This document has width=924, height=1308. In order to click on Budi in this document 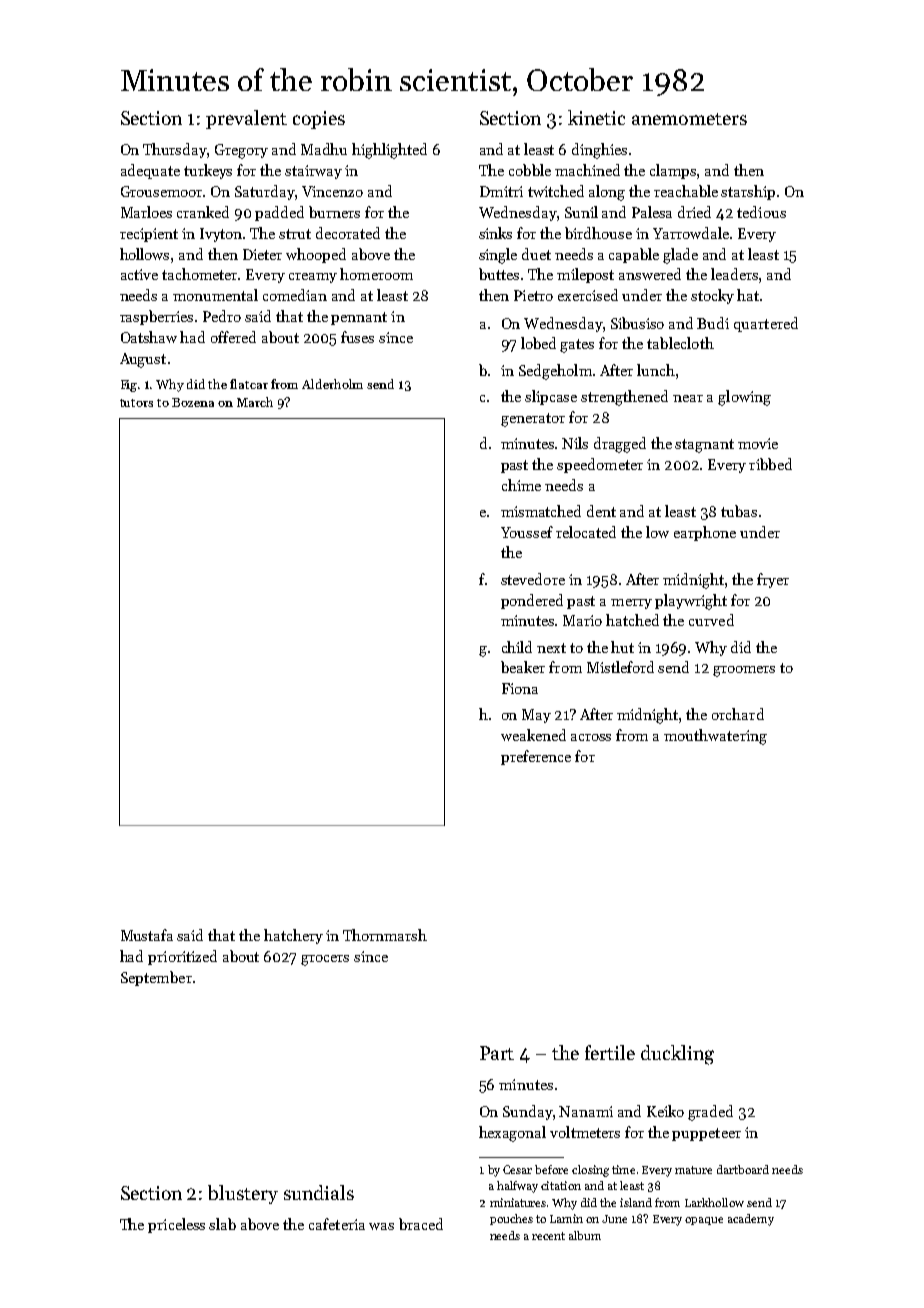, I will do `click(713, 323)`.
